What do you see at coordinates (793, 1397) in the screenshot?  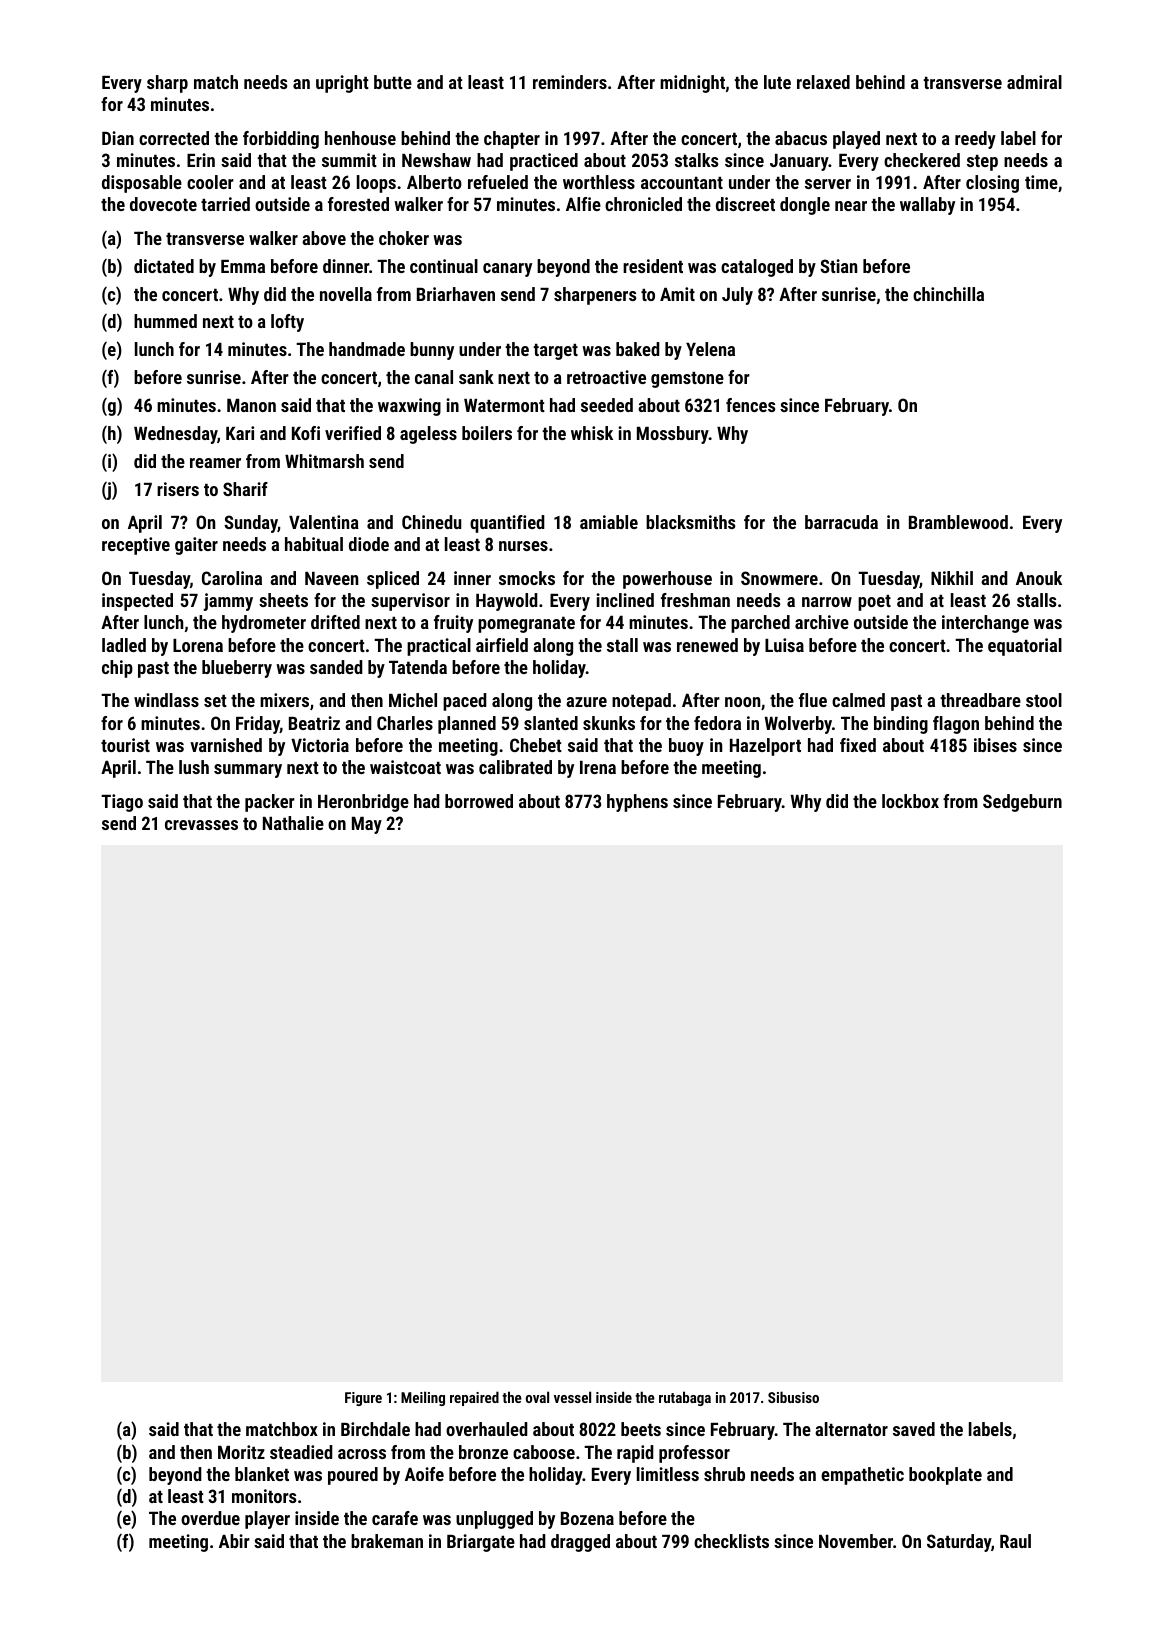 I see `Sibusiso` at bounding box center [793, 1397].
